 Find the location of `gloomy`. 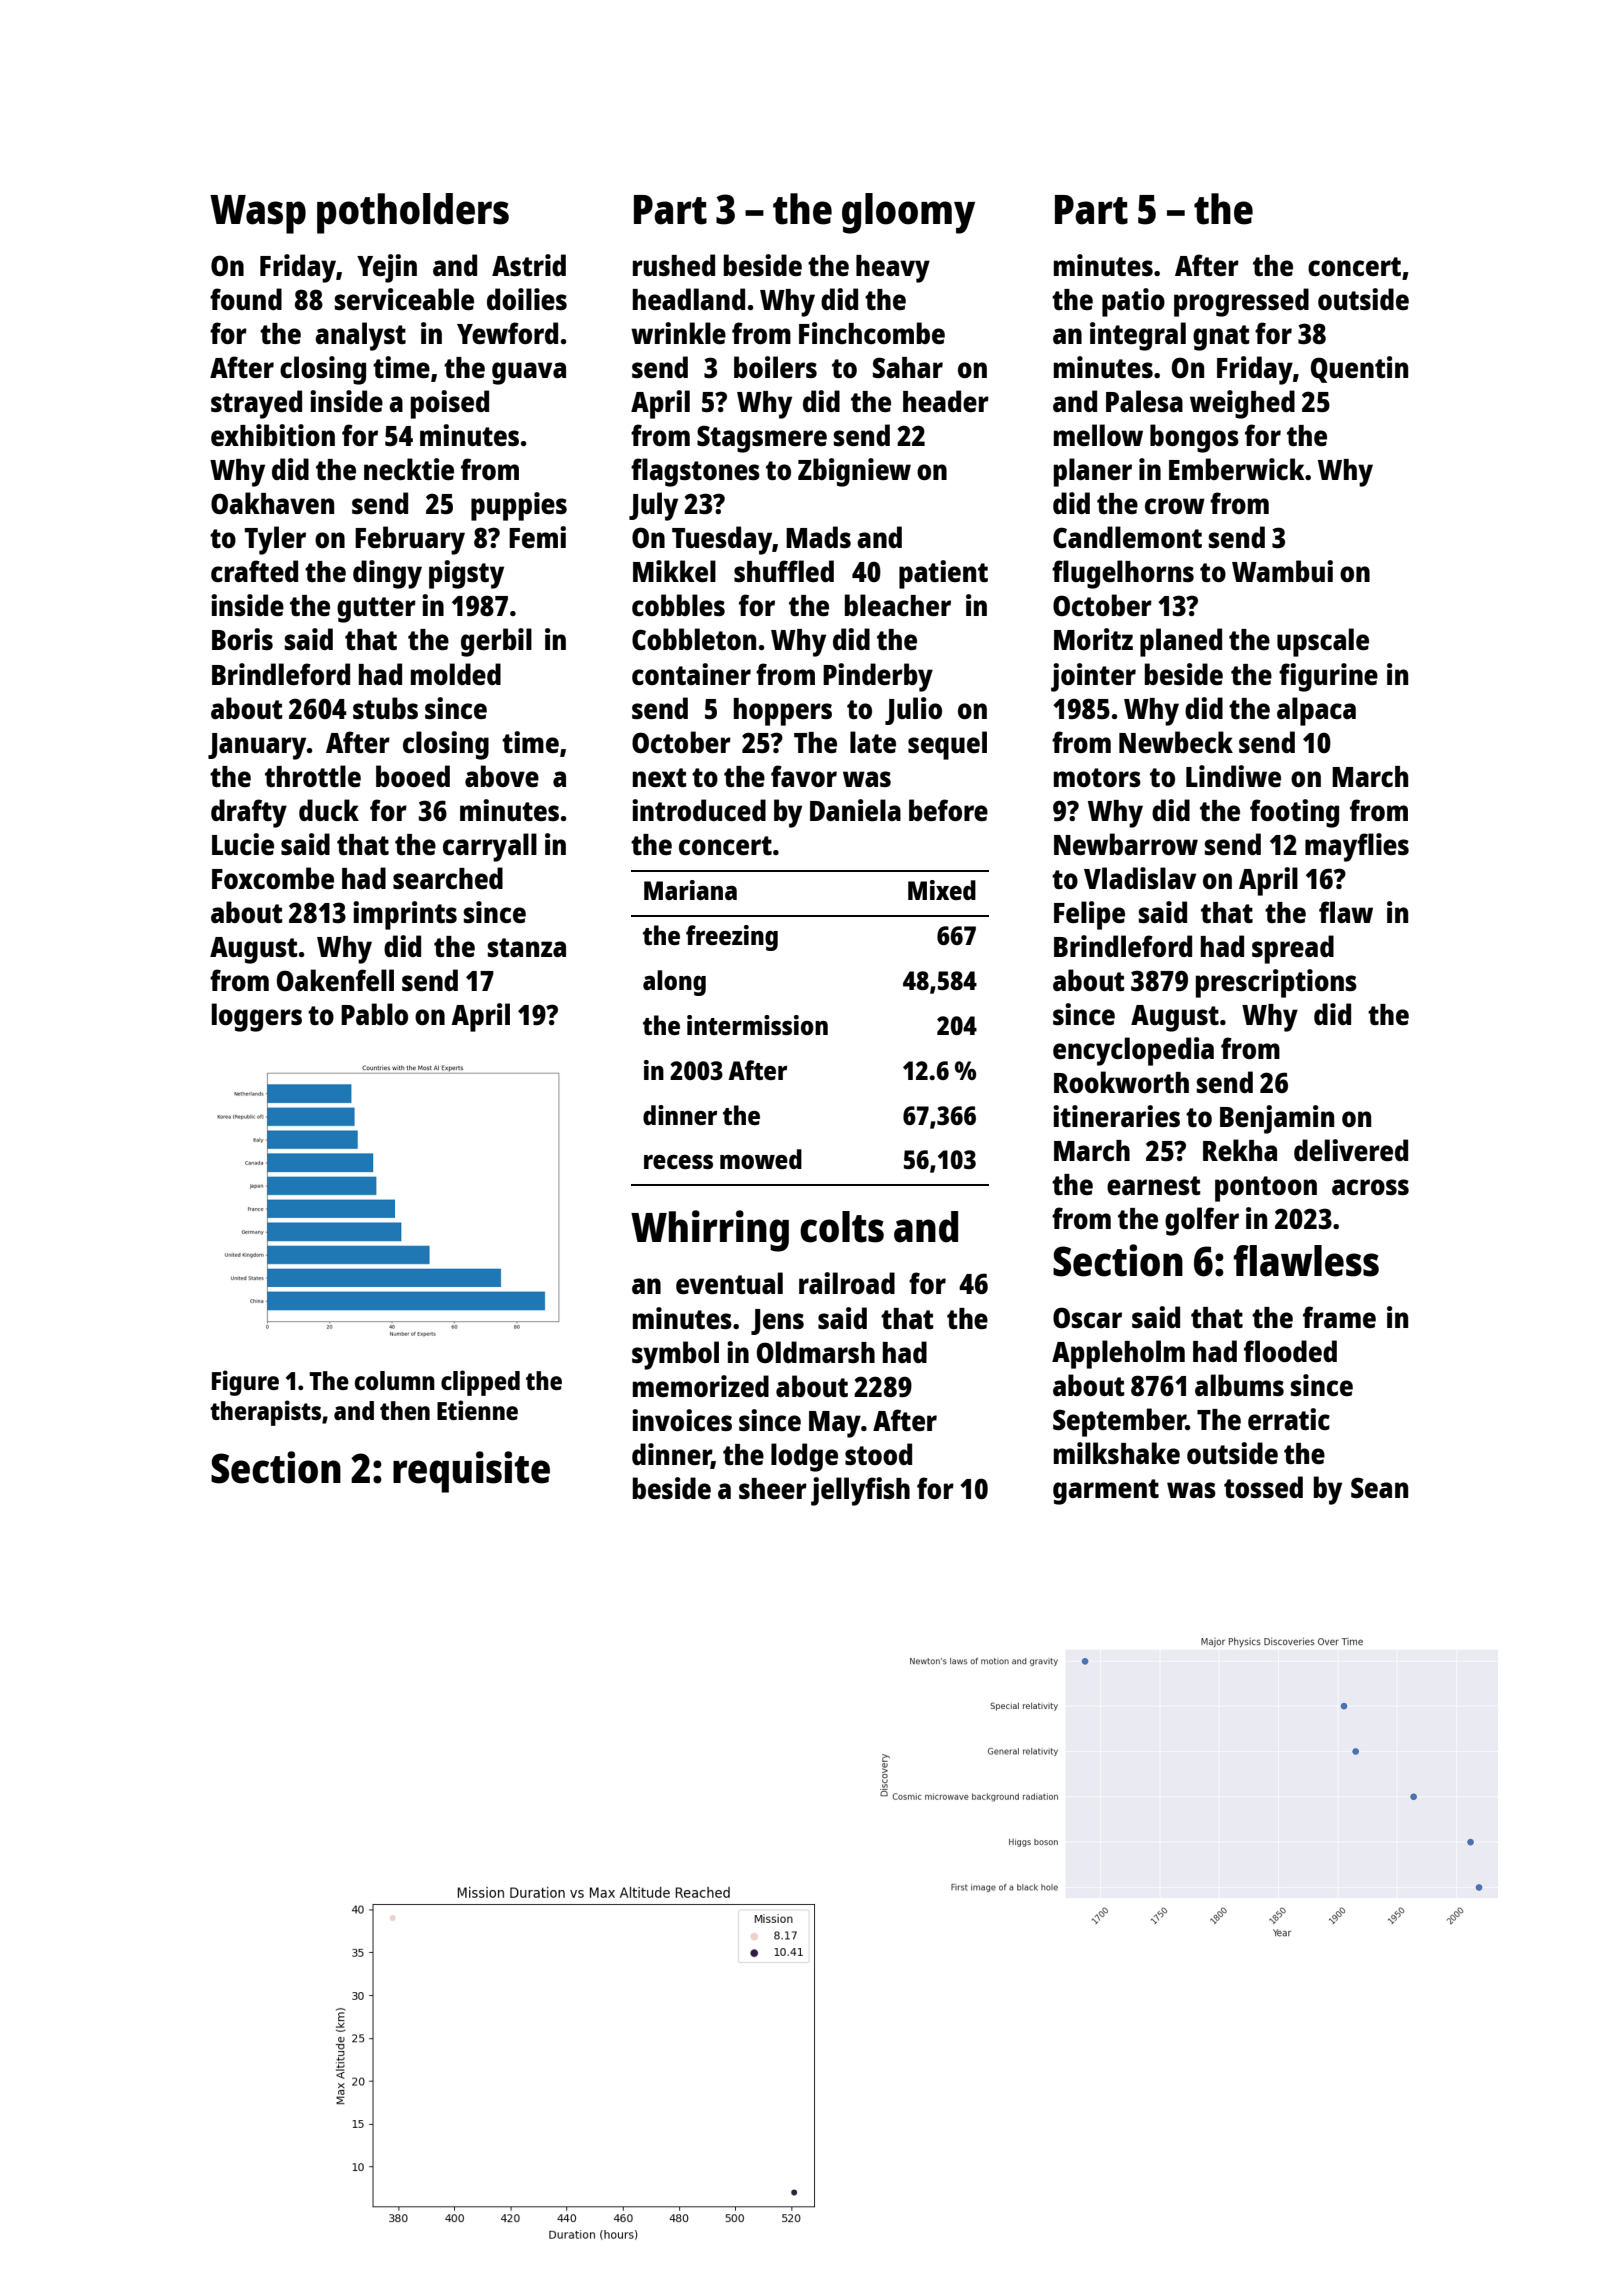

gloomy is located at coordinates (908, 213).
